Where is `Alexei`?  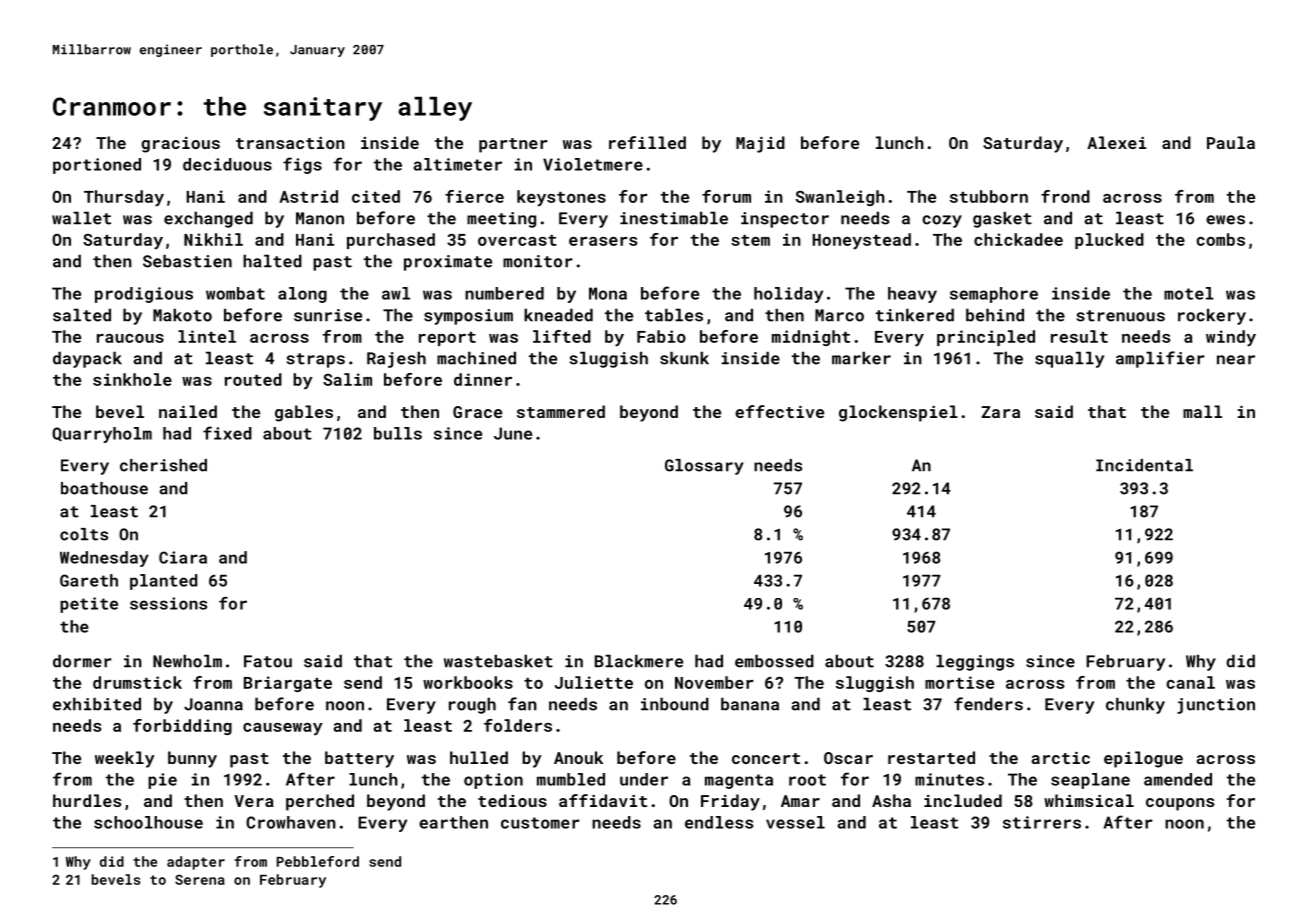
Alexei is located at coordinates (1116, 142).
